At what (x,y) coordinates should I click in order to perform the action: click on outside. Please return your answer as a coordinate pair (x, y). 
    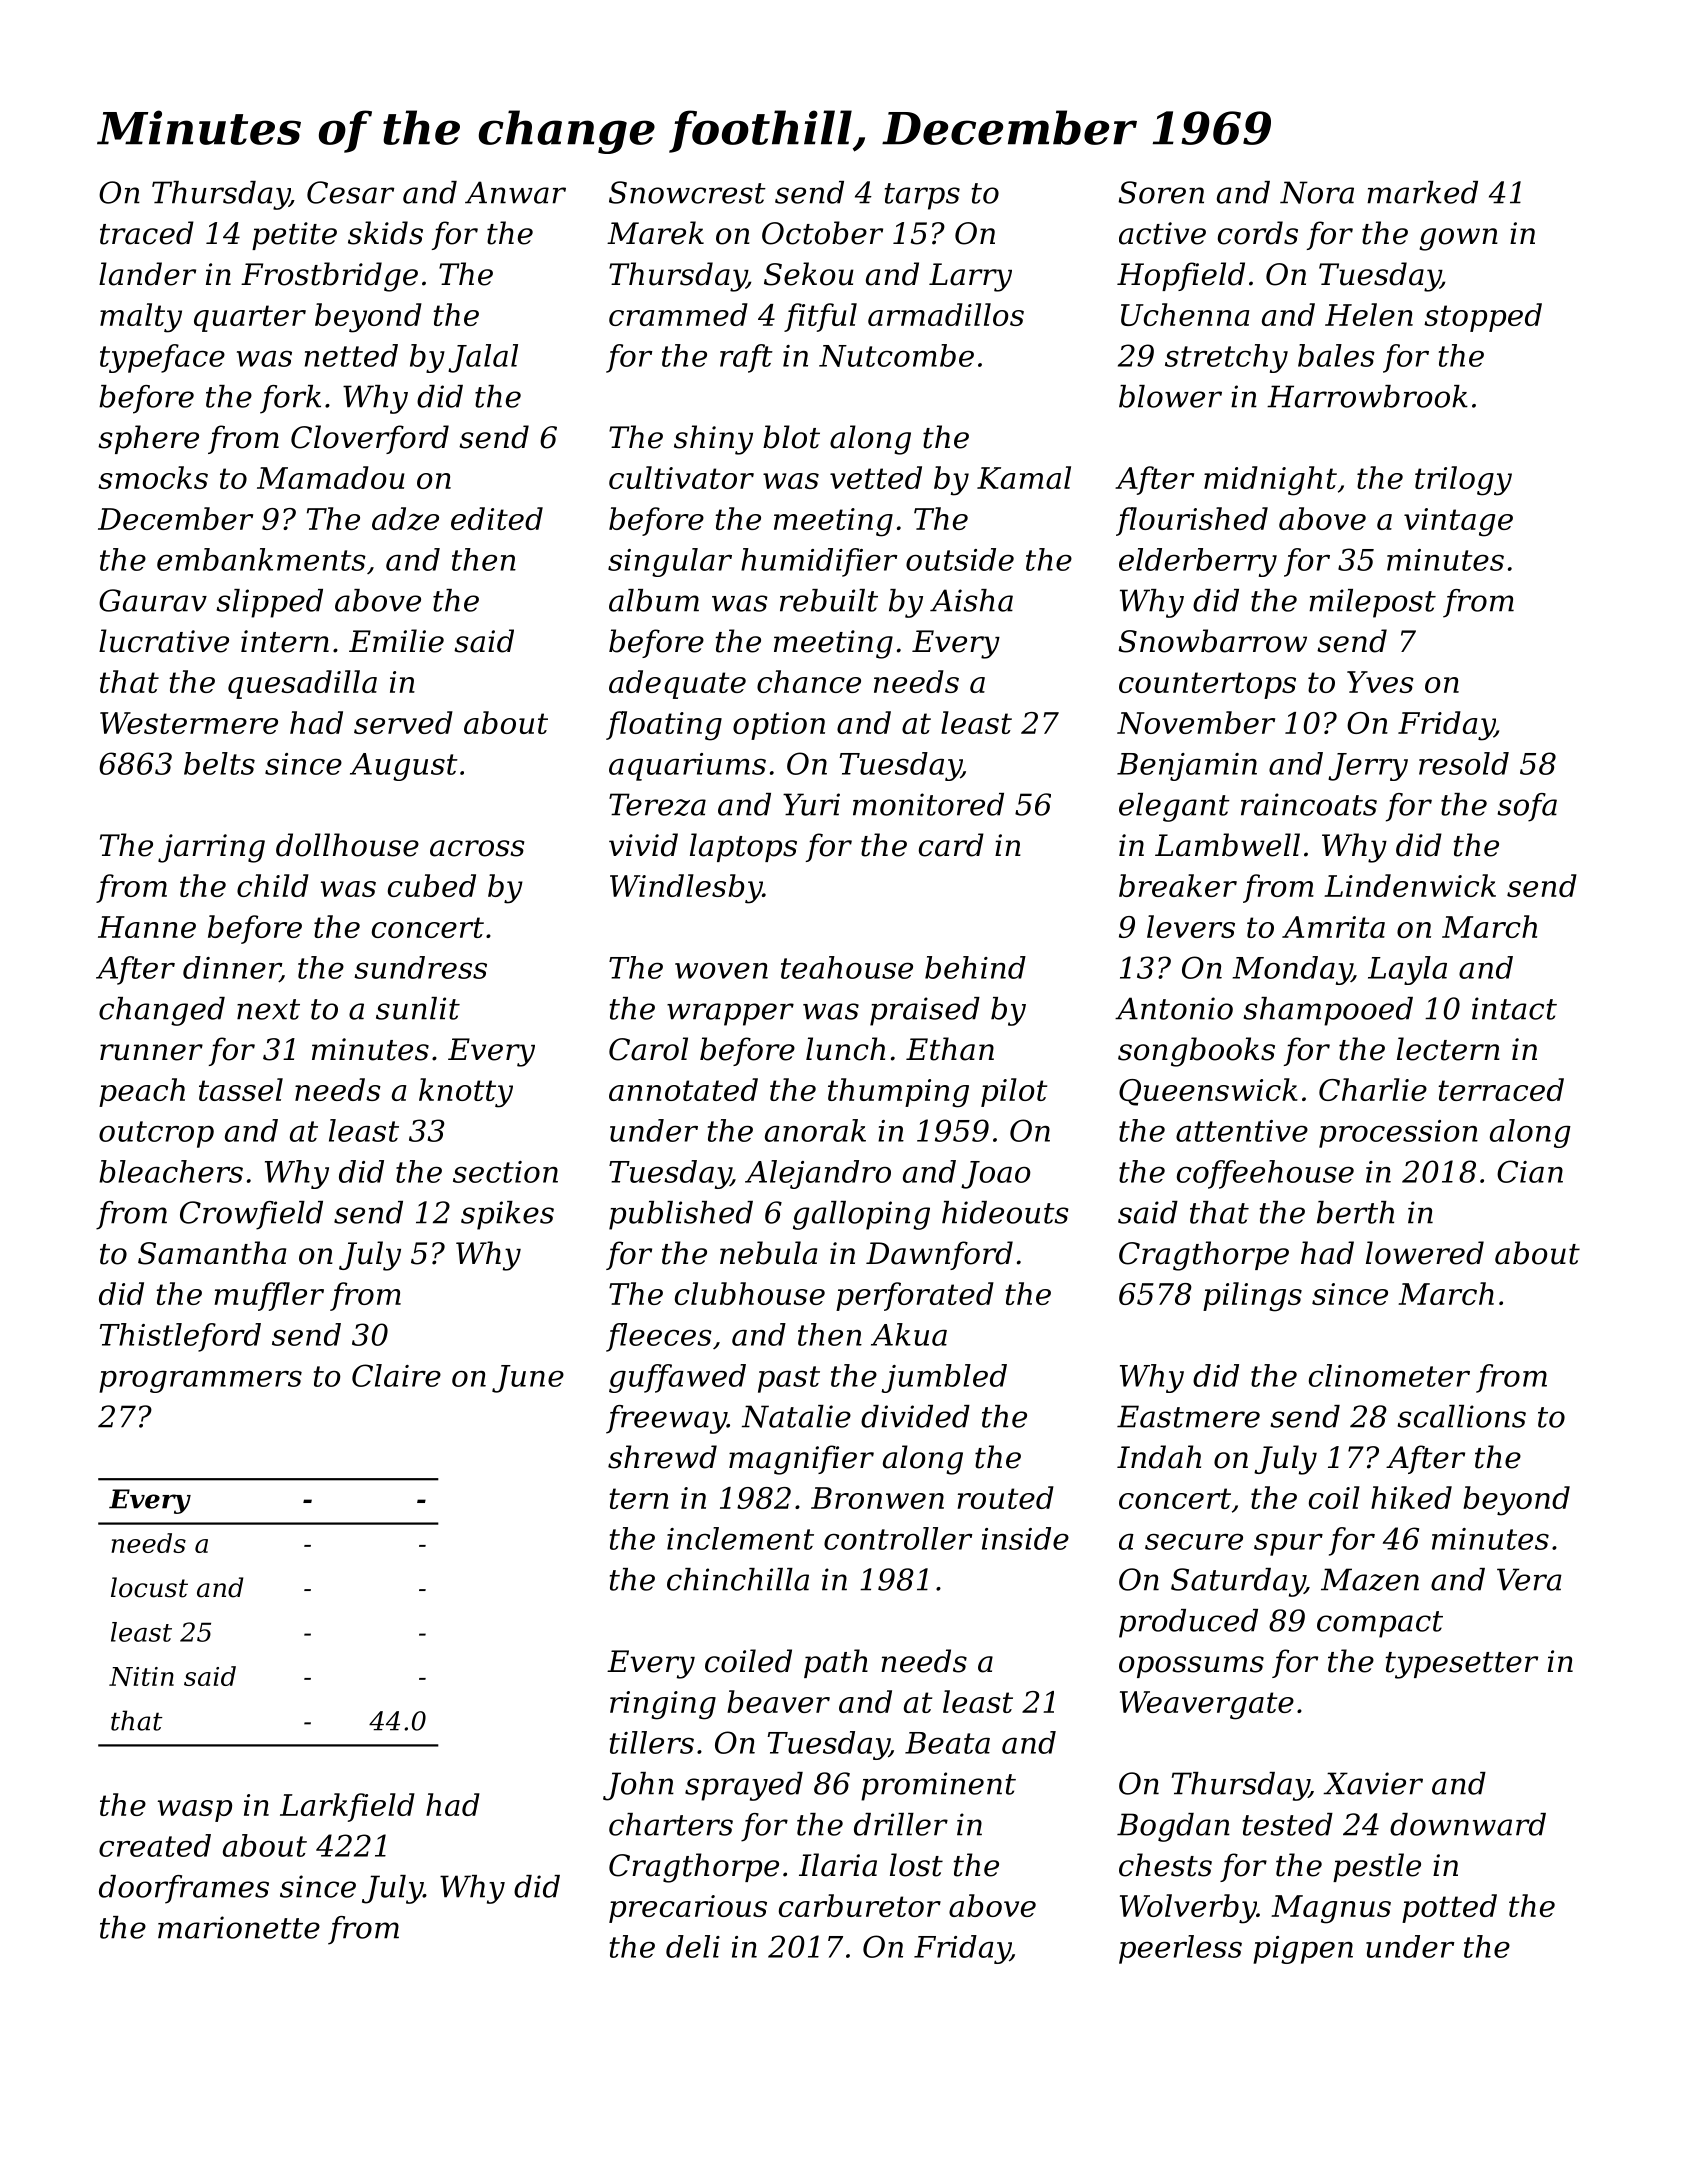
    Looking at the image, I should click on (960, 559).
